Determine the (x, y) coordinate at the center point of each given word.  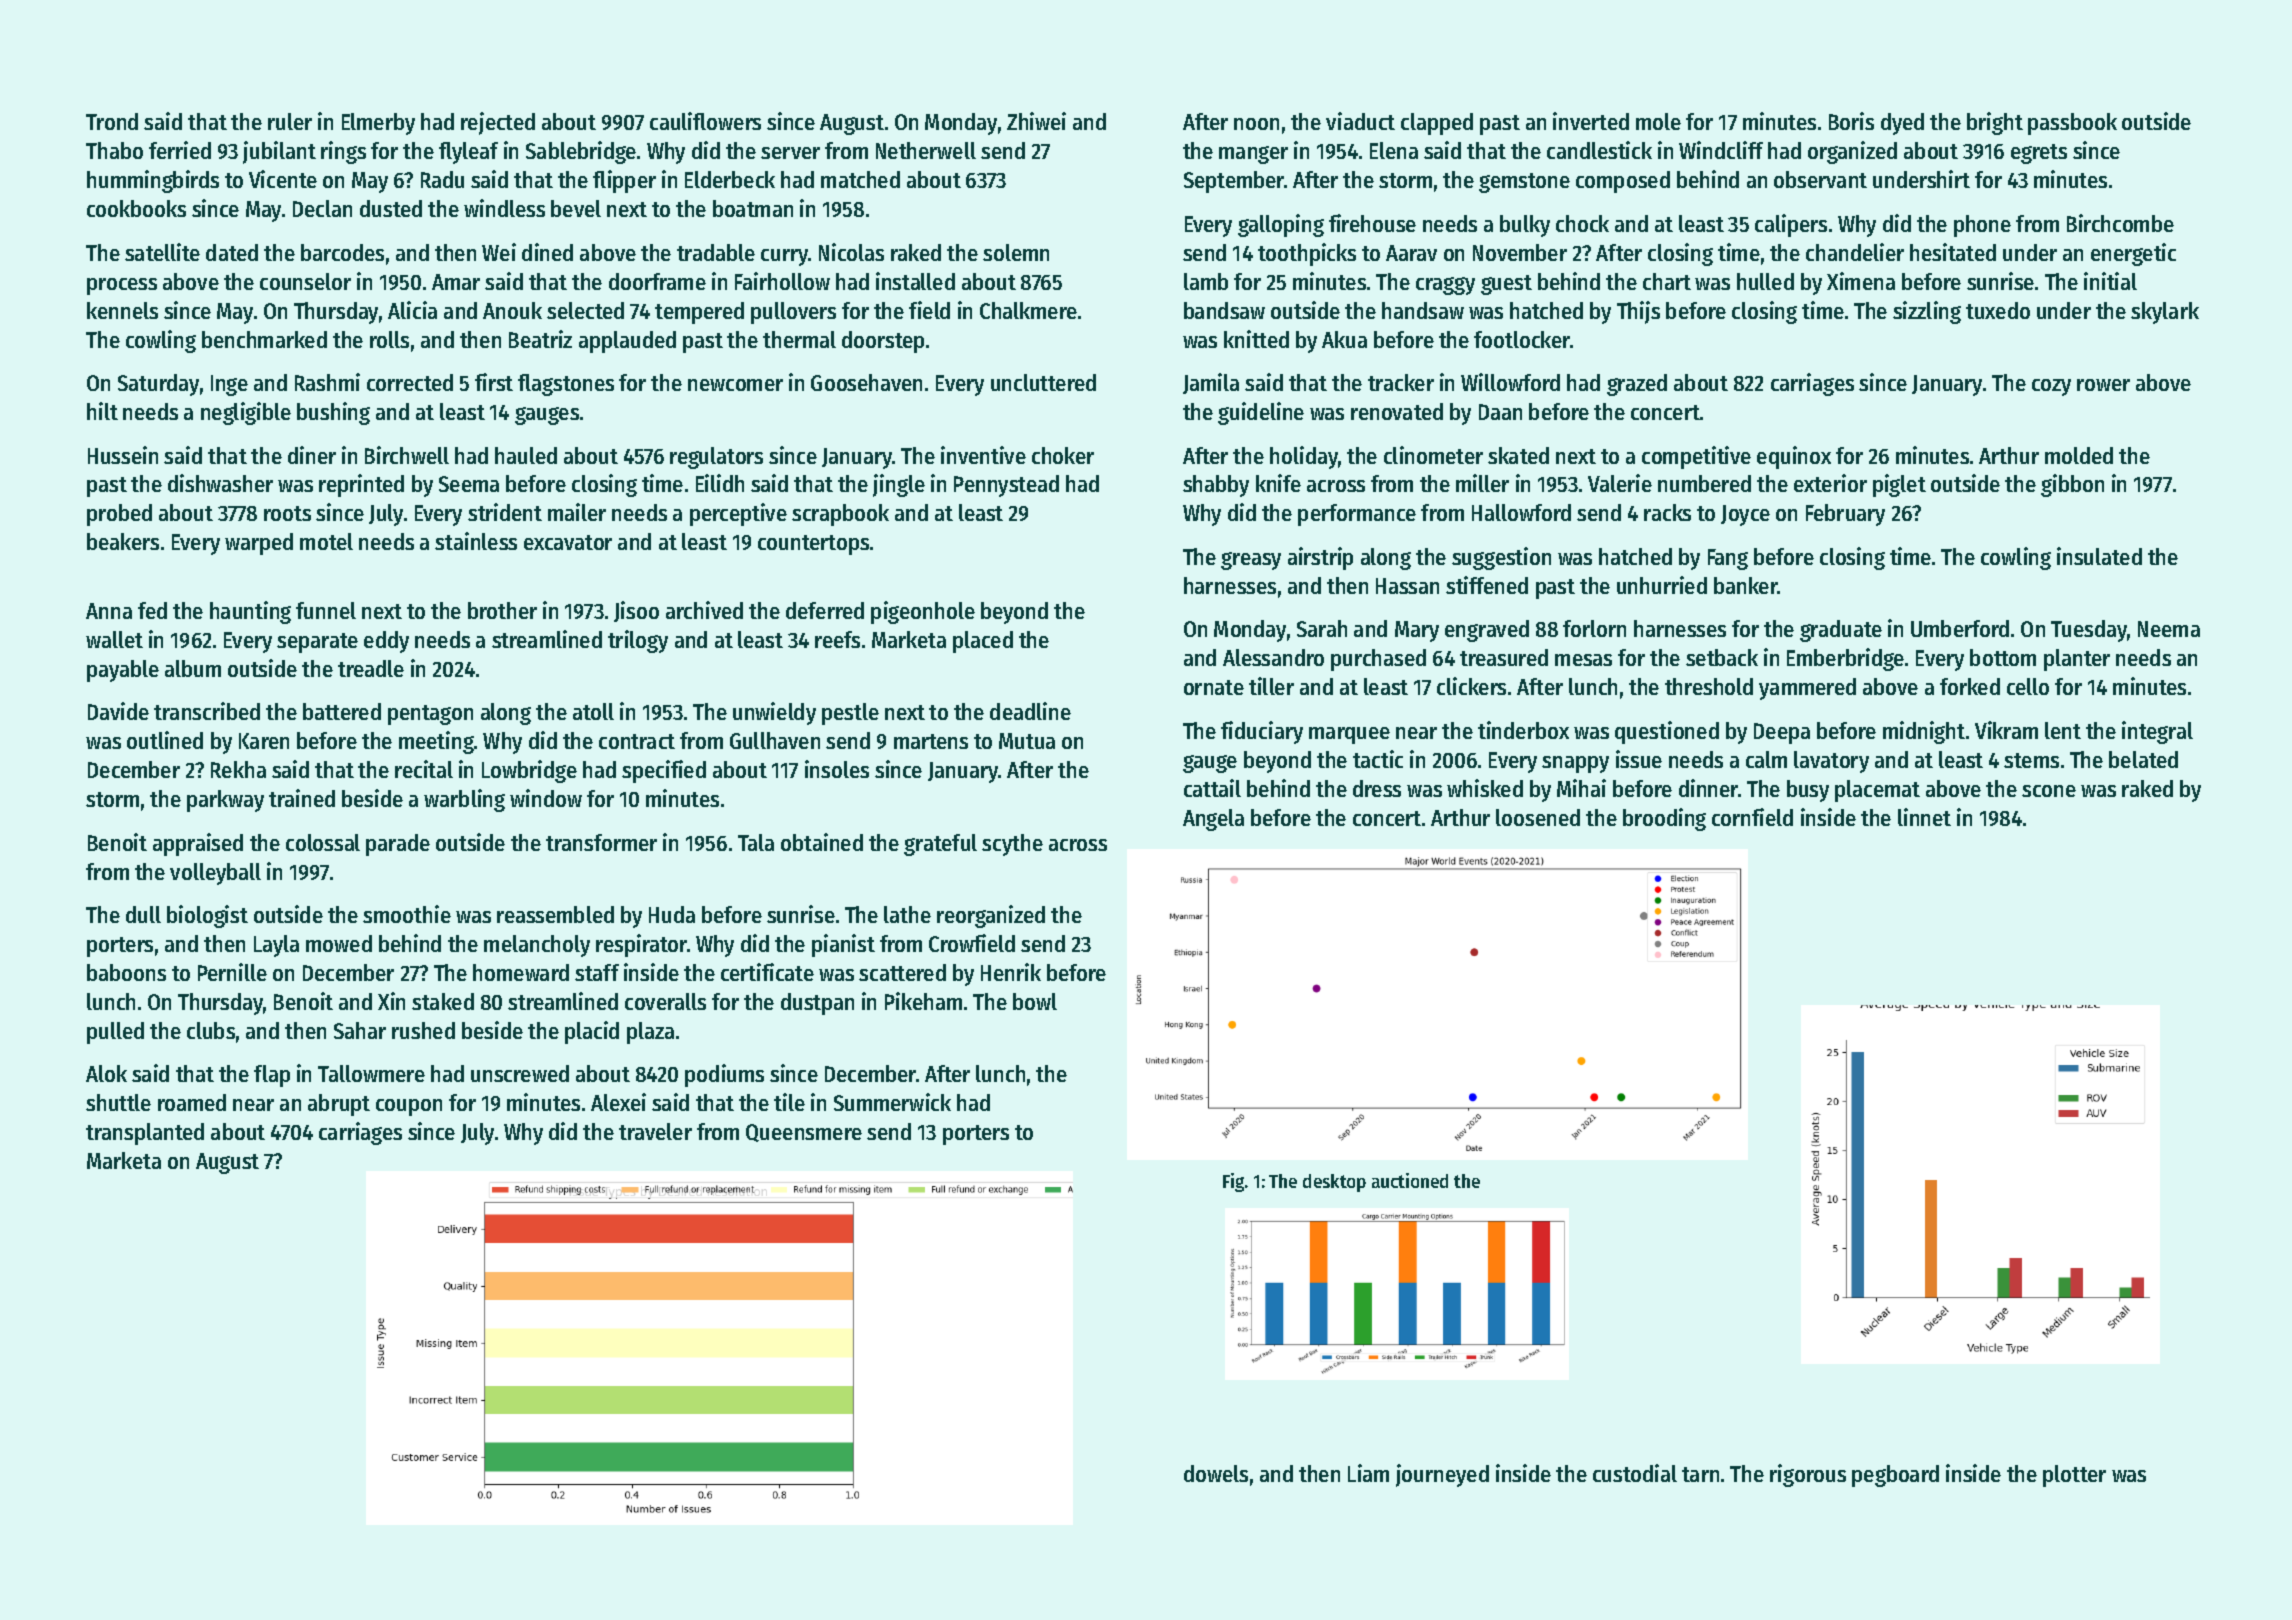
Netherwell (926, 150)
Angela (1213, 820)
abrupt (339, 1105)
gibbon (2072, 485)
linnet (1924, 817)
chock (1582, 223)
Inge (229, 385)
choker (1063, 455)
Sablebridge (581, 152)
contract (637, 741)
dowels (1216, 1473)
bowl (1035, 1001)
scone (2049, 791)
